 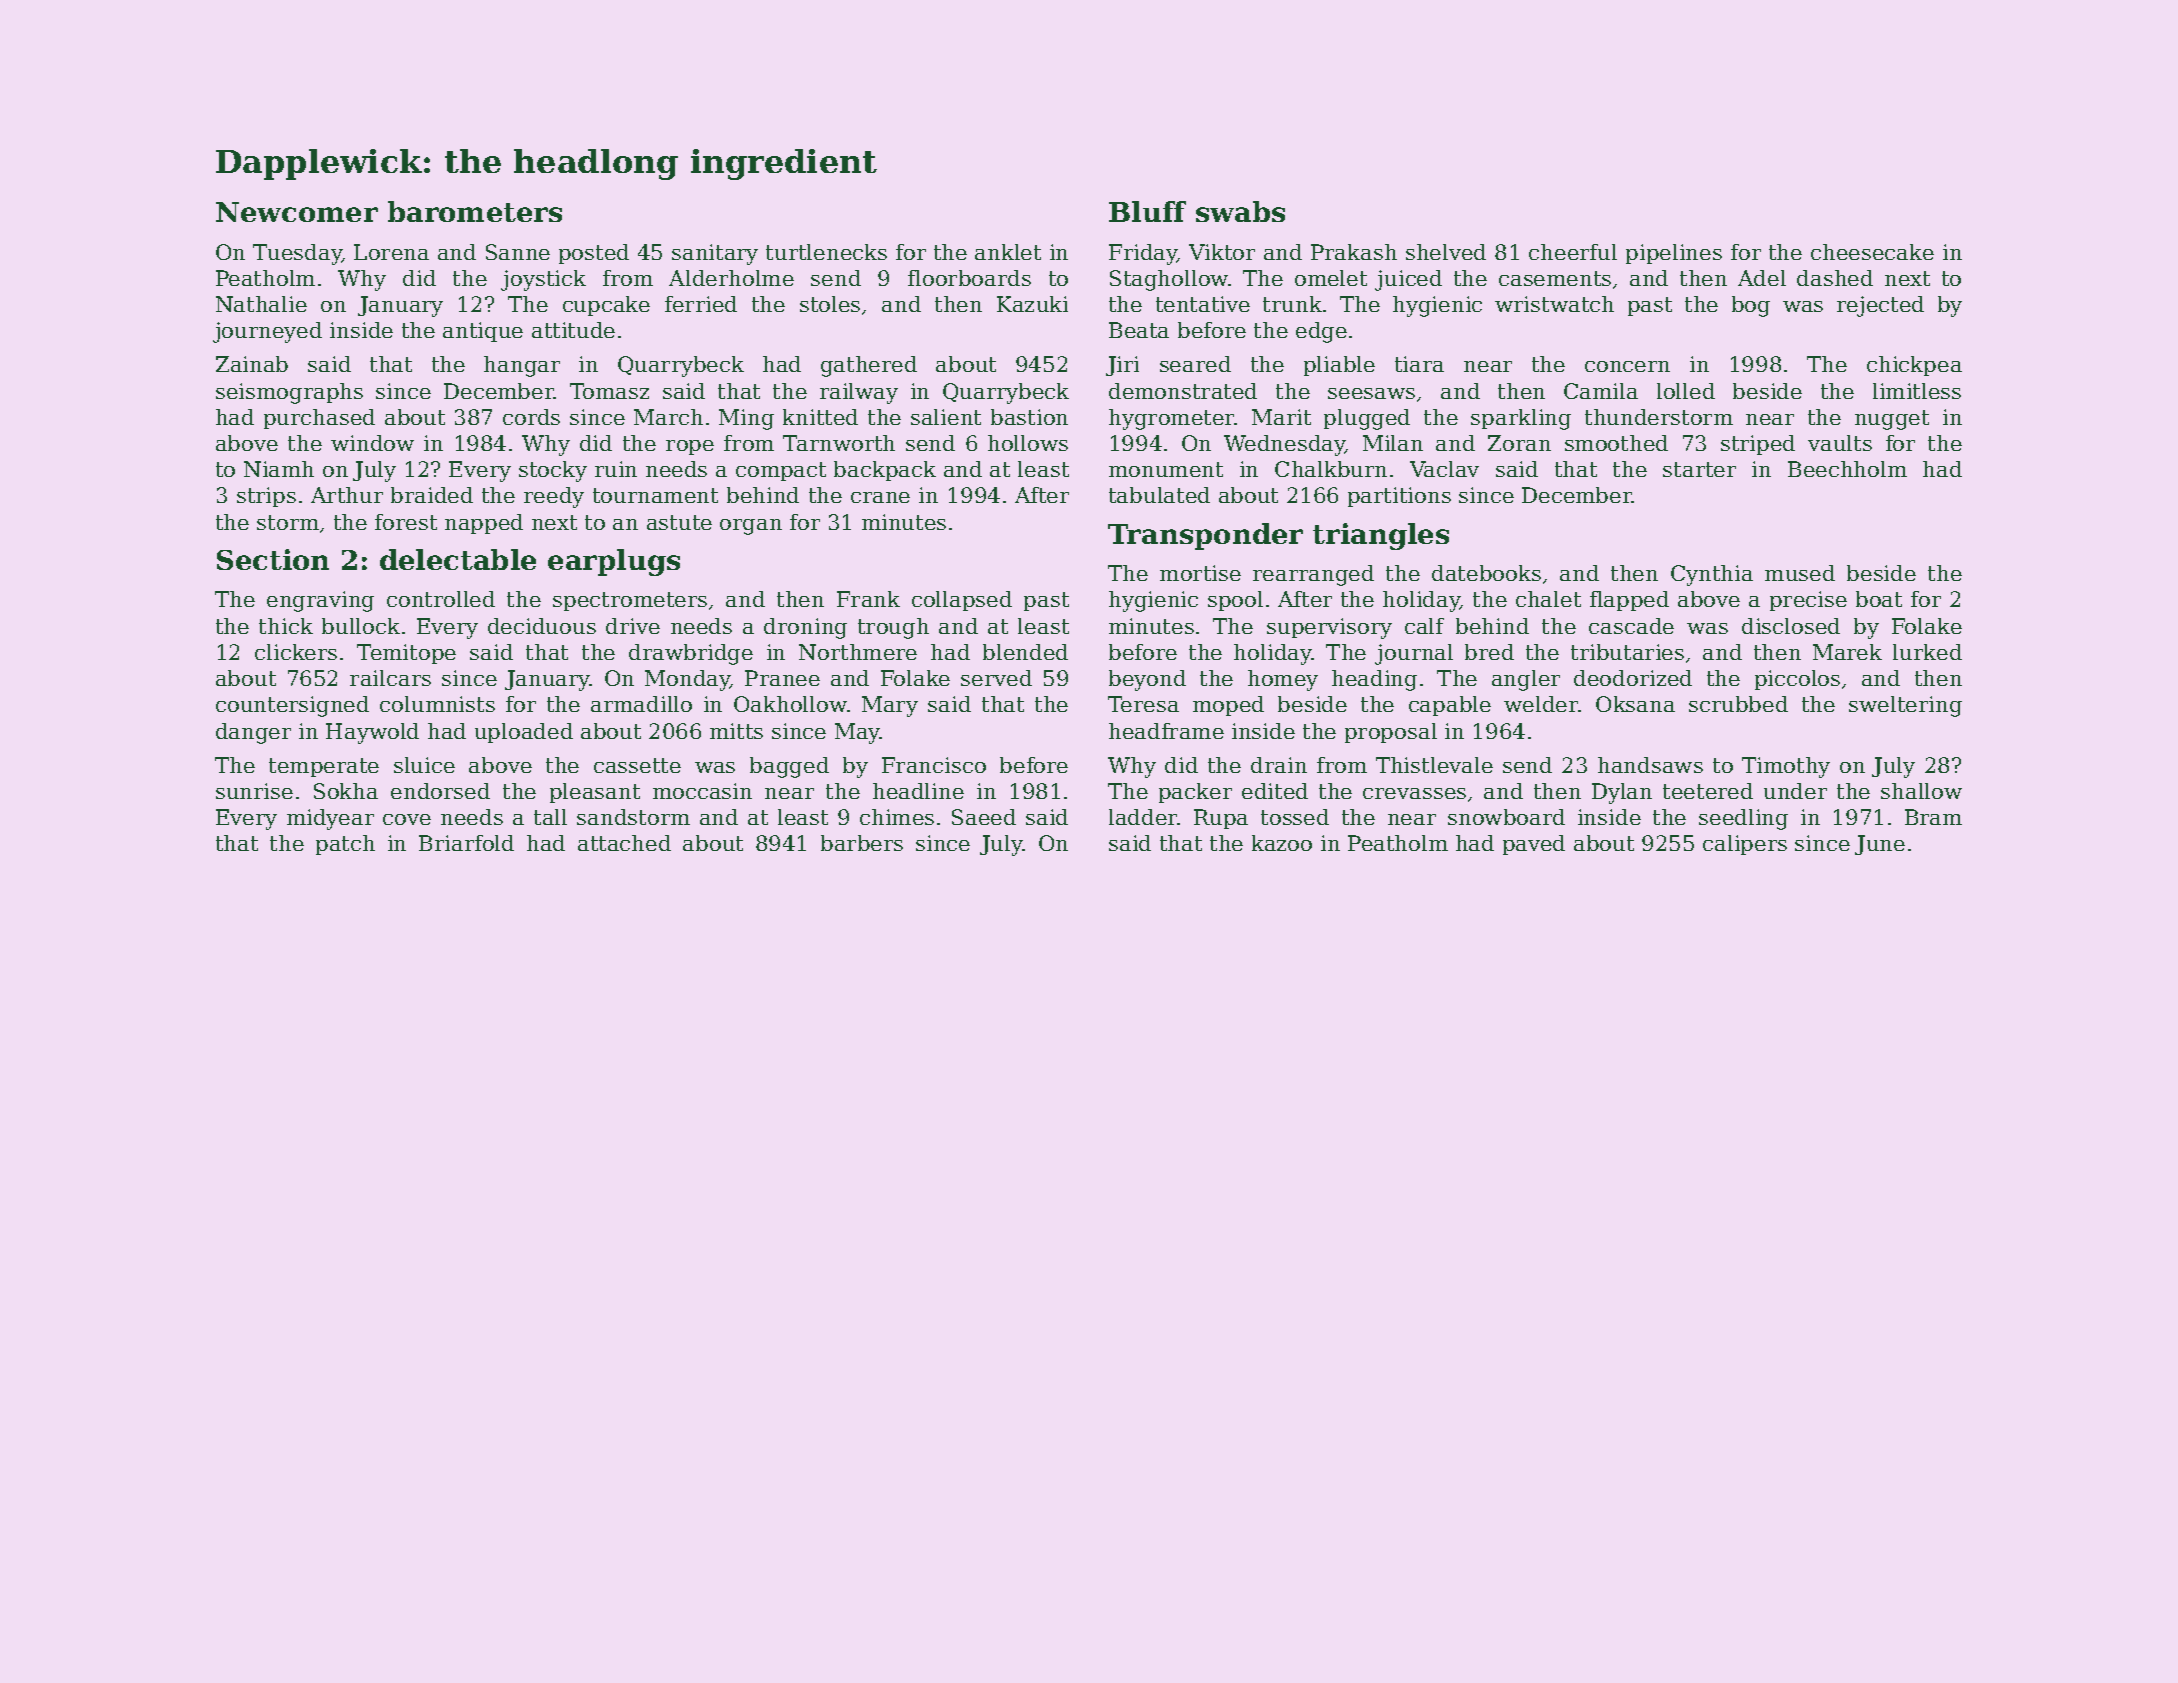 I want to click on barometers, so click(x=475, y=211).
